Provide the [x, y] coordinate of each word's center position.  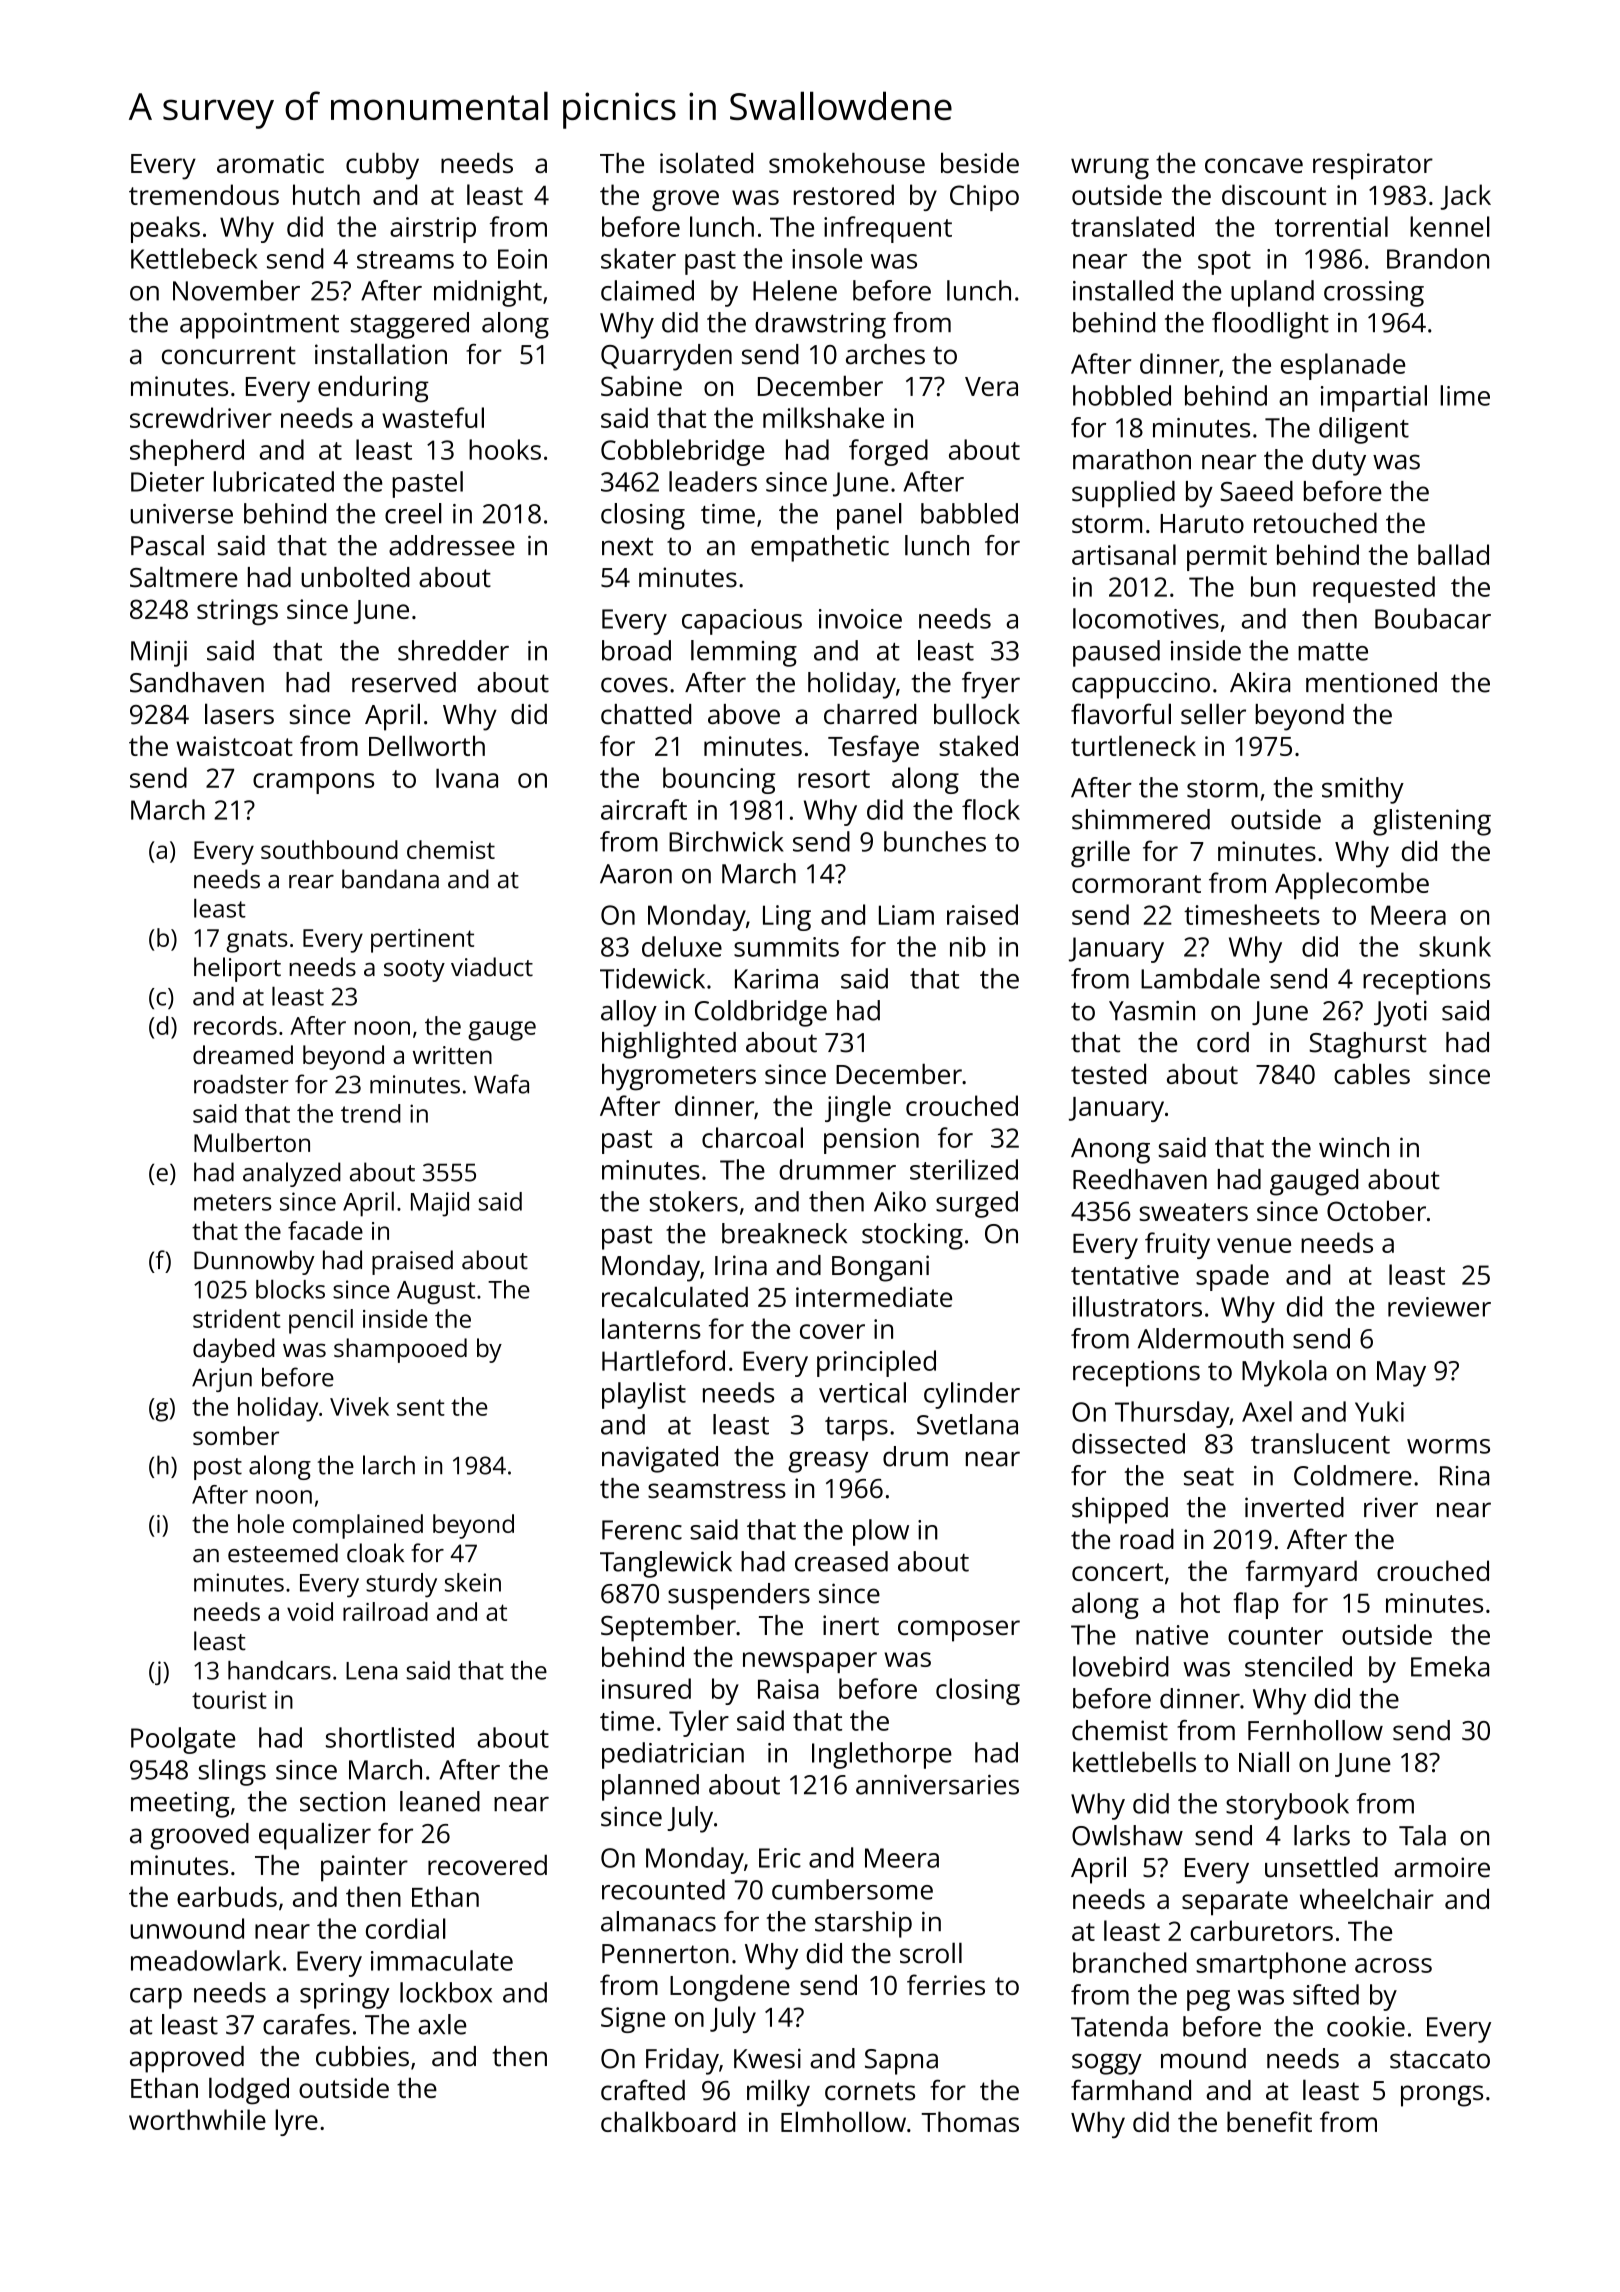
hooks [505, 449]
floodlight [1270, 325]
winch [1354, 1147]
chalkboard [668, 2121]
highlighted [669, 1045]
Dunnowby [254, 1262]
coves [634, 685]
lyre [296, 2122]
